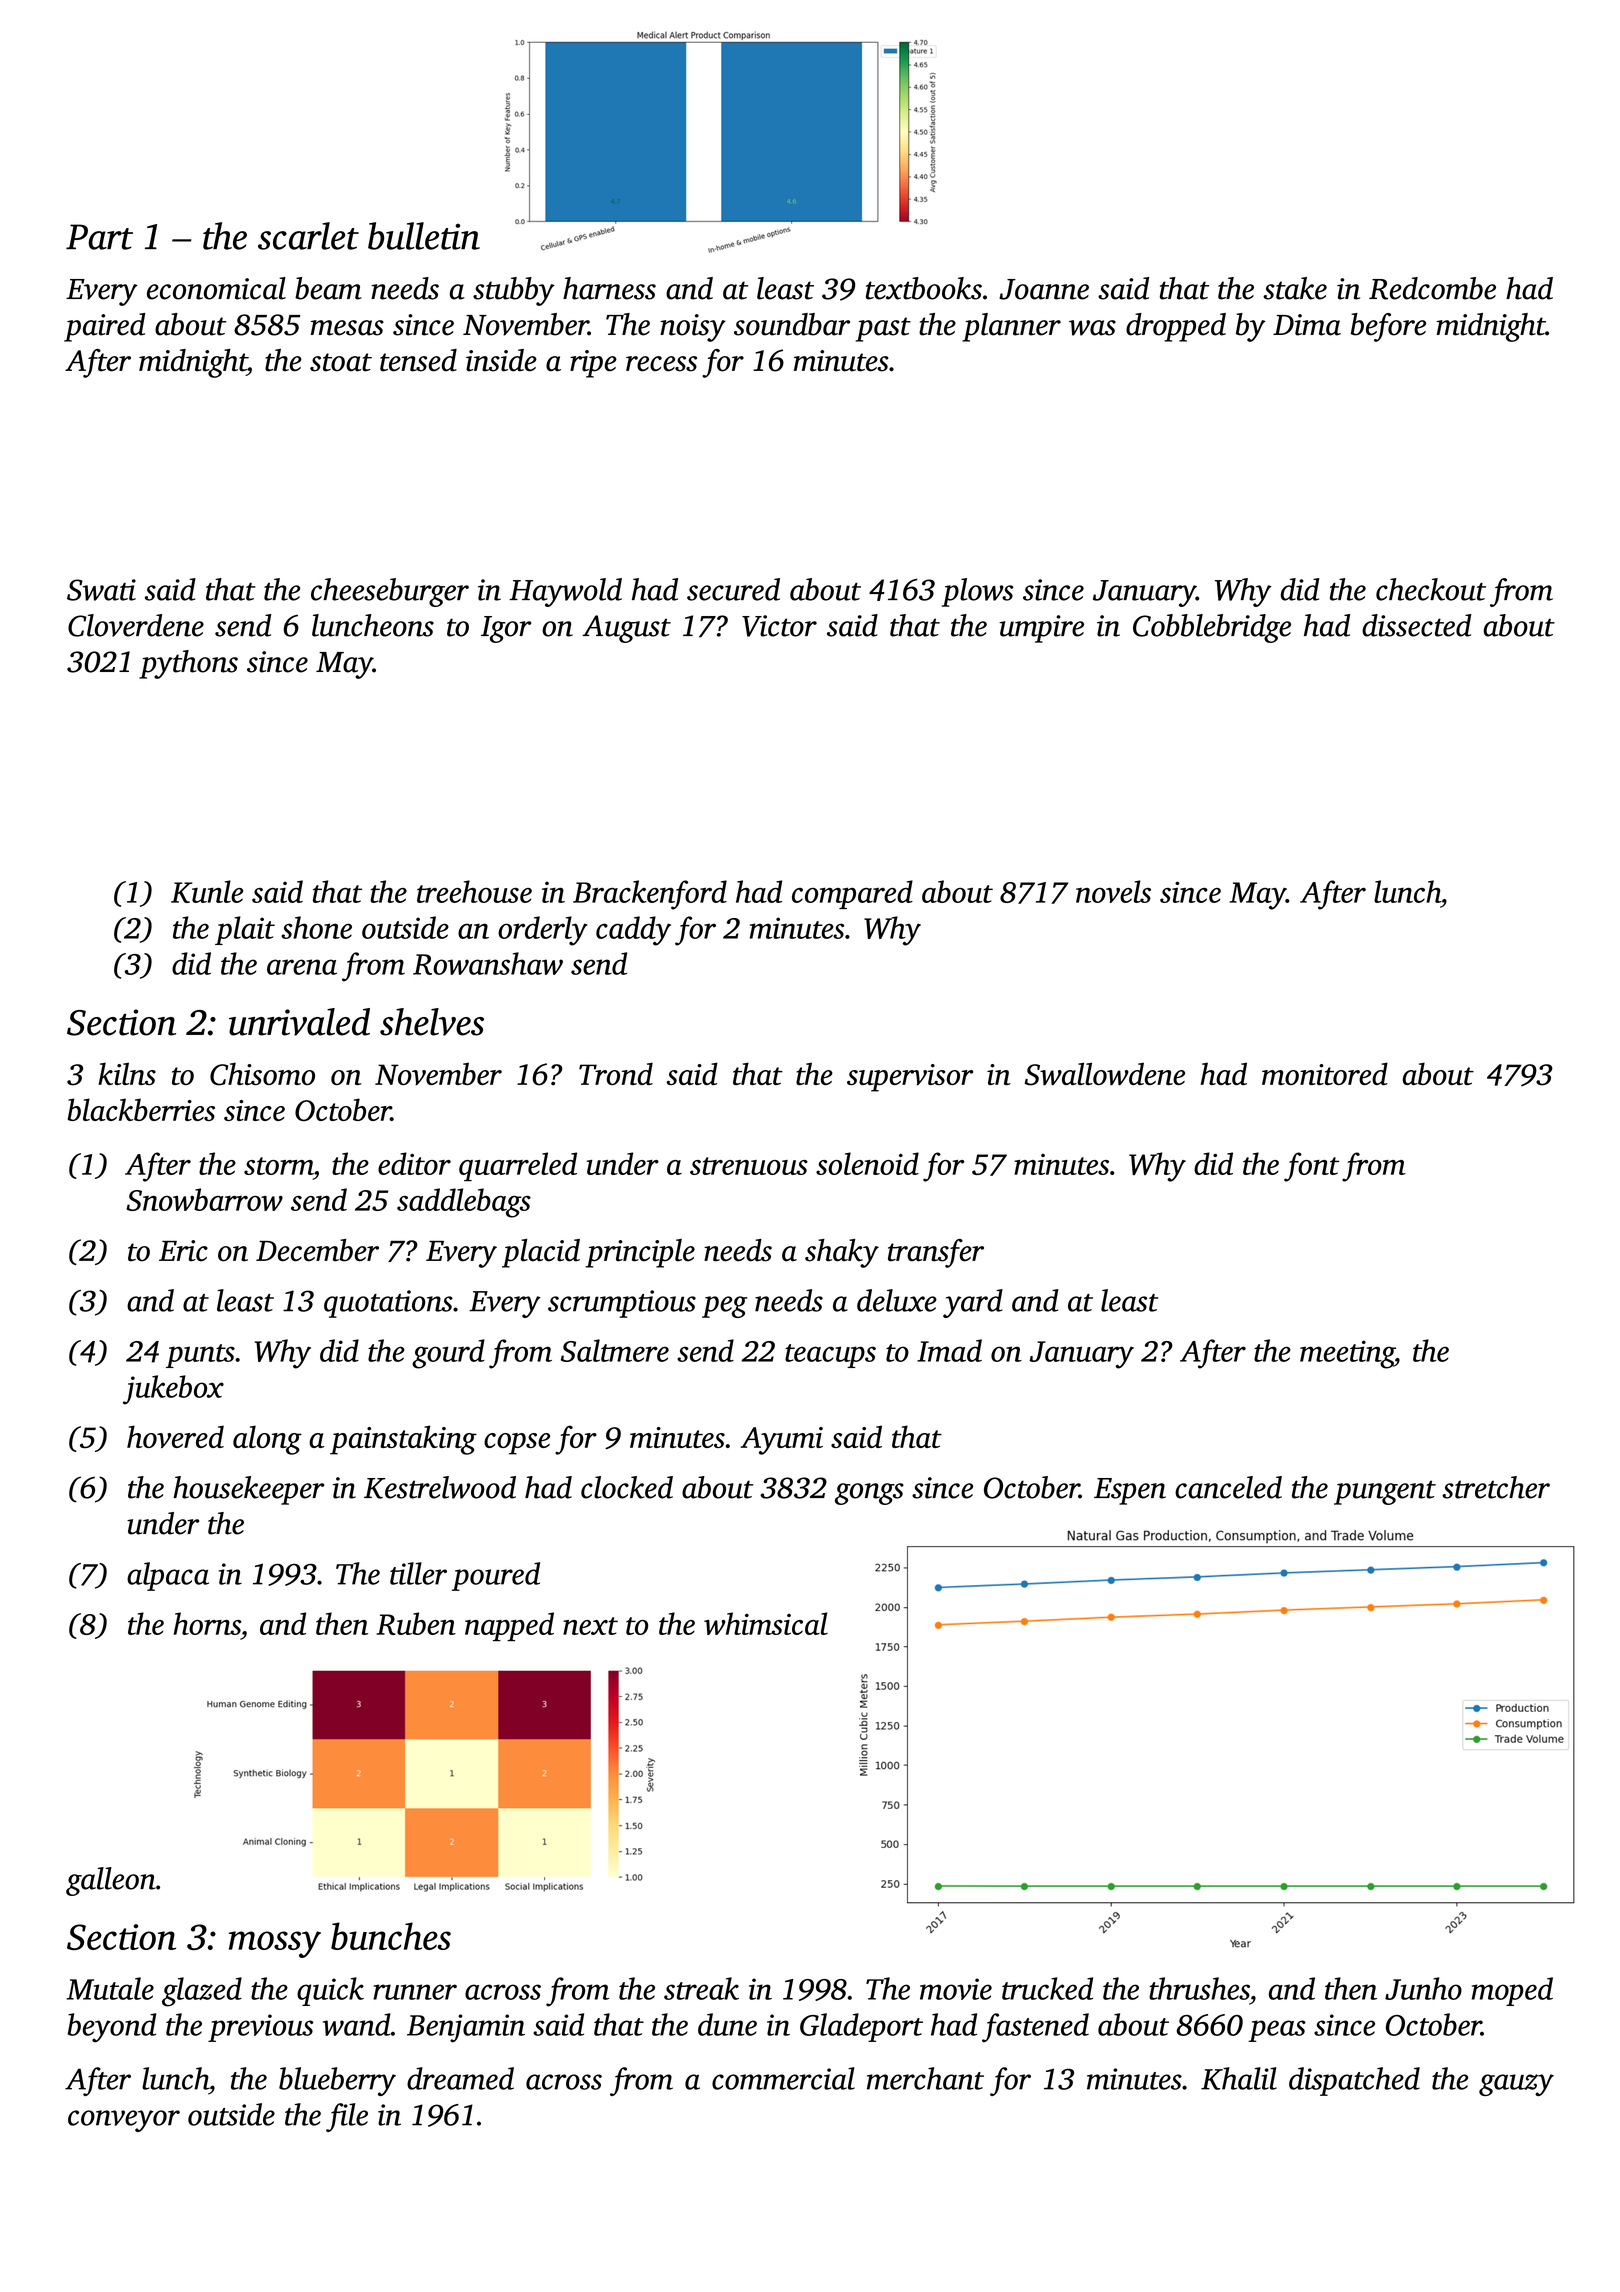  Describe the element at coordinates (936, 1253) in the screenshot. I see `transfer` at that location.
